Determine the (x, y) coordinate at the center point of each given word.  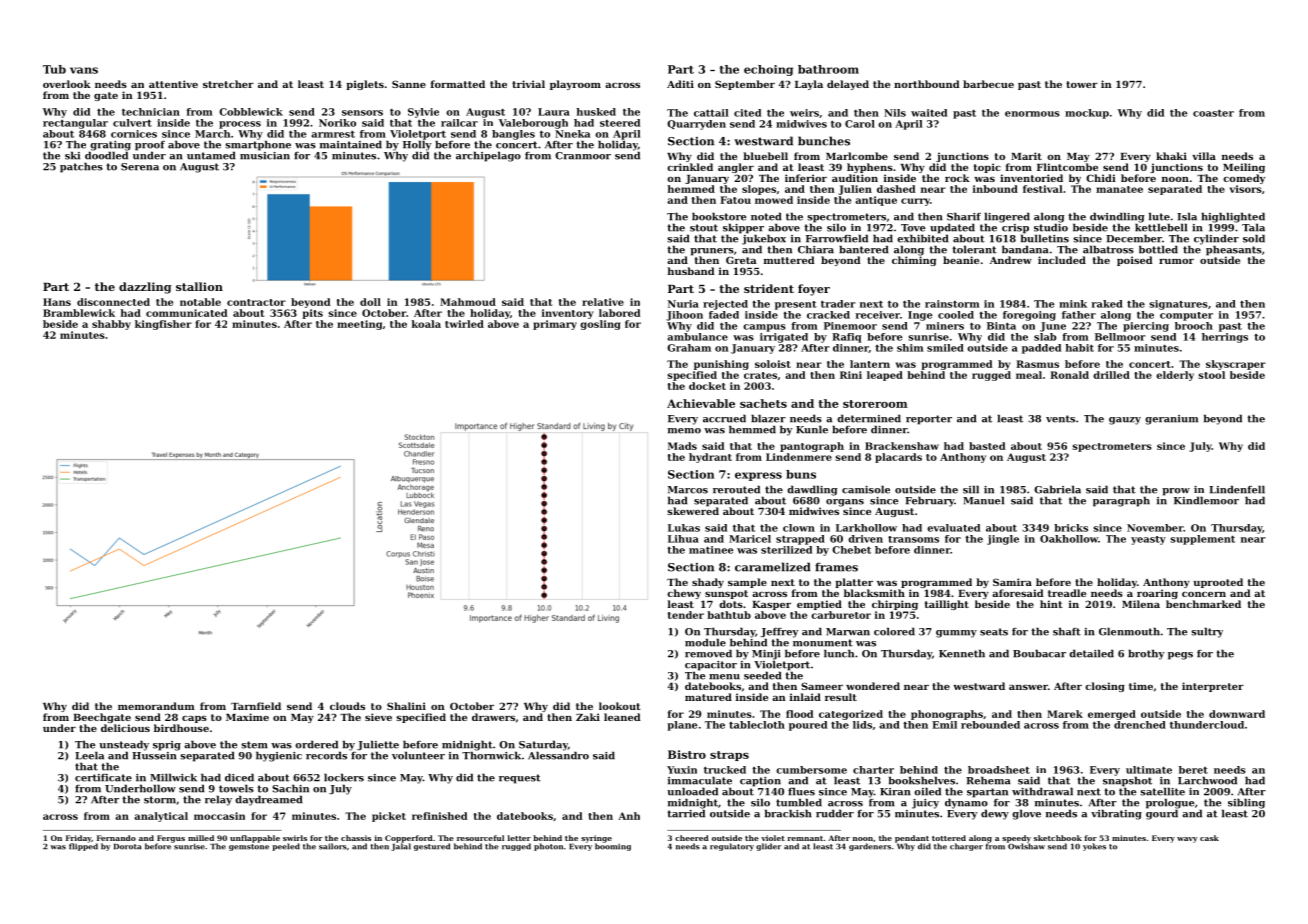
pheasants (1234, 250)
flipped (83, 847)
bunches (824, 141)
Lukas (684, 528)
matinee (711, 550)
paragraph (1121, 501)
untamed (211, 155)
